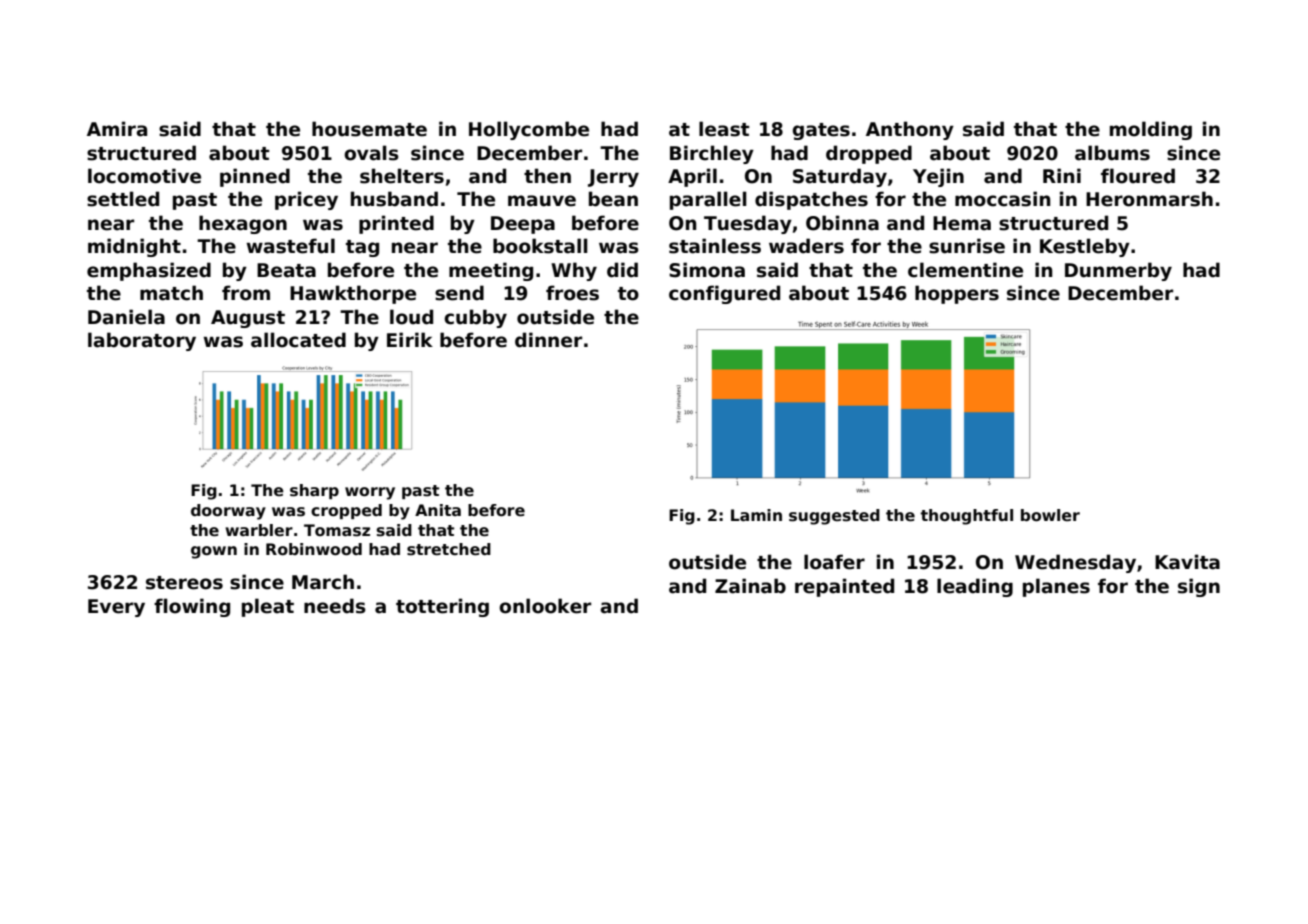 The image size is (1308, 924). Describe the element at coordinates (1085, 247) in the screenshot. I see `Kestleby` at that location.
